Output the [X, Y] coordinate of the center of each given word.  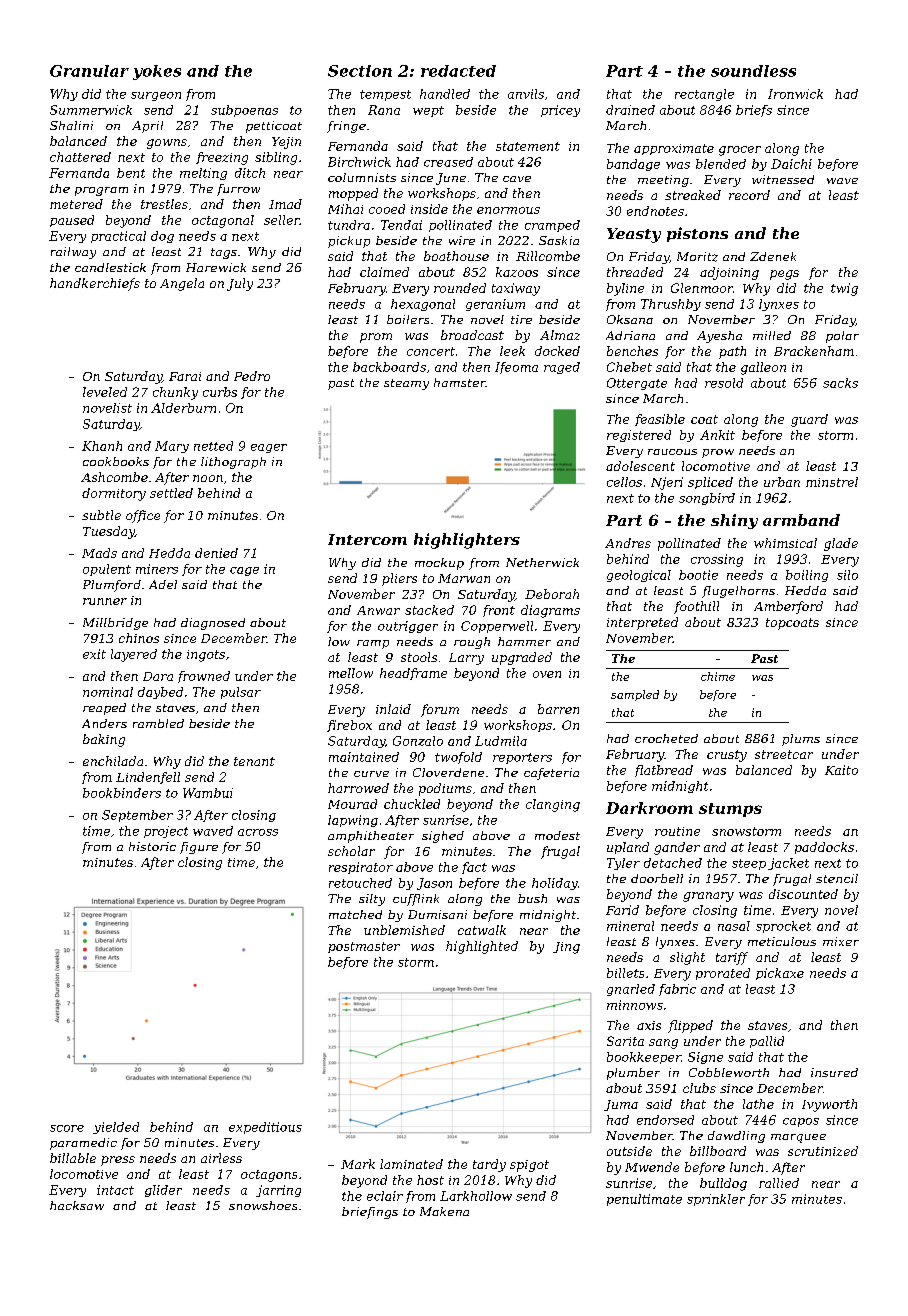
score [67, 1128]
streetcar [784, 754]
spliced [710, 483]
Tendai [401, 225]
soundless [753, 71]
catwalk [482, 930]
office [143, 516]
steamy [406, 384]
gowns [167, 144]
